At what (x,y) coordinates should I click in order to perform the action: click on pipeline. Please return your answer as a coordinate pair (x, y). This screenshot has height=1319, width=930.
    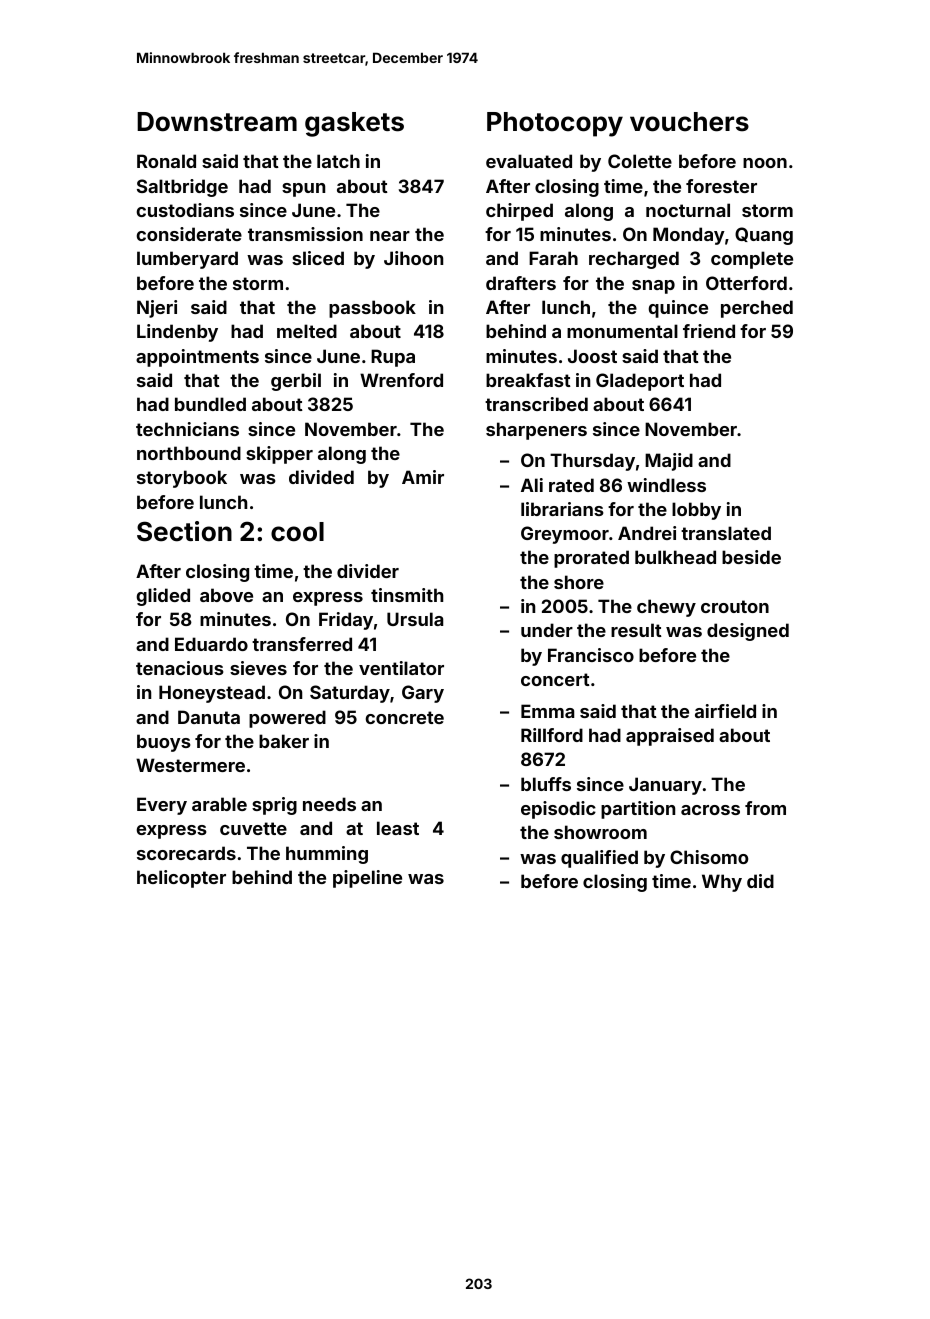
    Looking at the image, I should click on (367, 879).
